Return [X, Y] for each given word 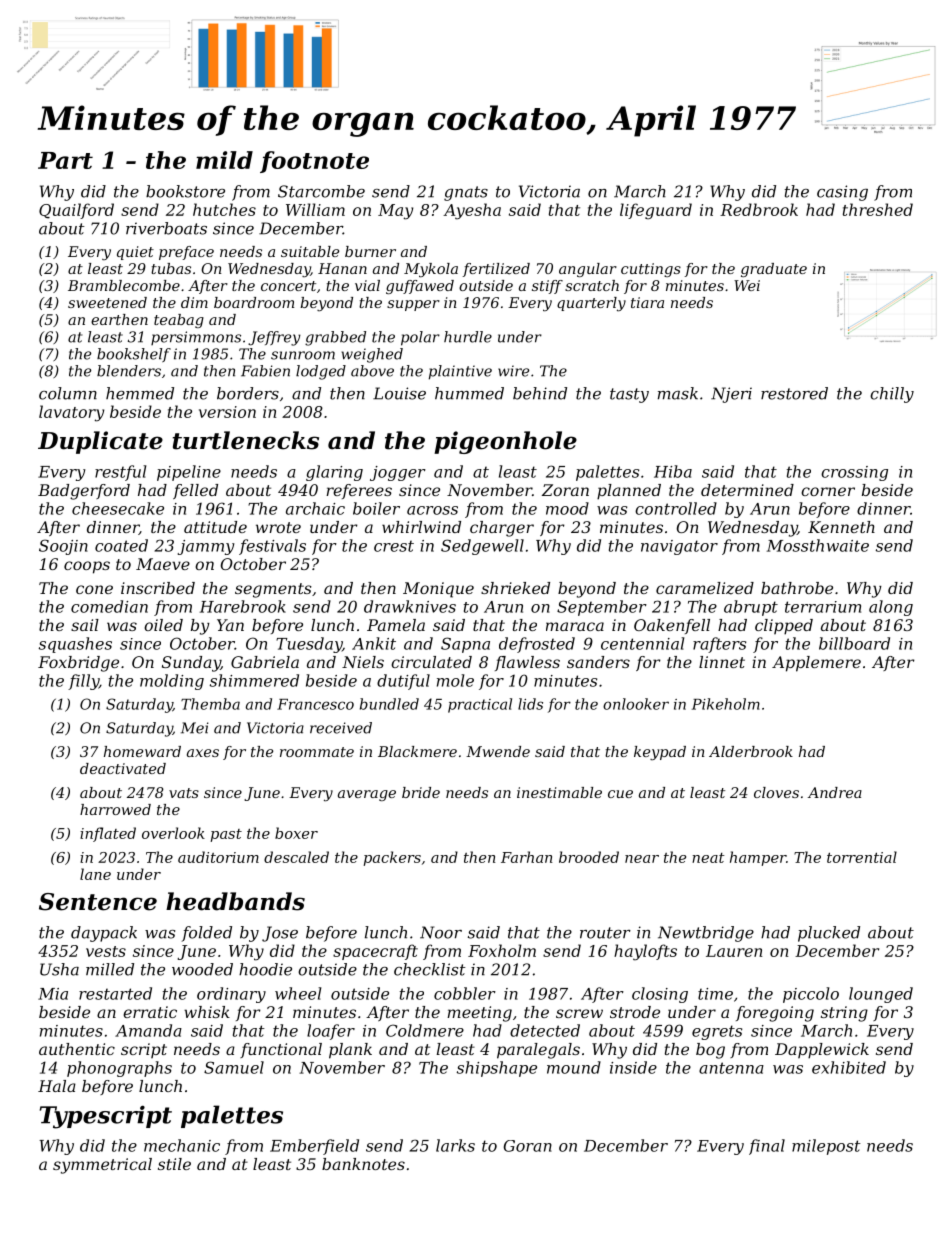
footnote [314, 162]
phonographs [119, 1069]
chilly [892, 395]
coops [87, 567]
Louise [399, 393]
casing [842, 193]
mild [224, 160]
